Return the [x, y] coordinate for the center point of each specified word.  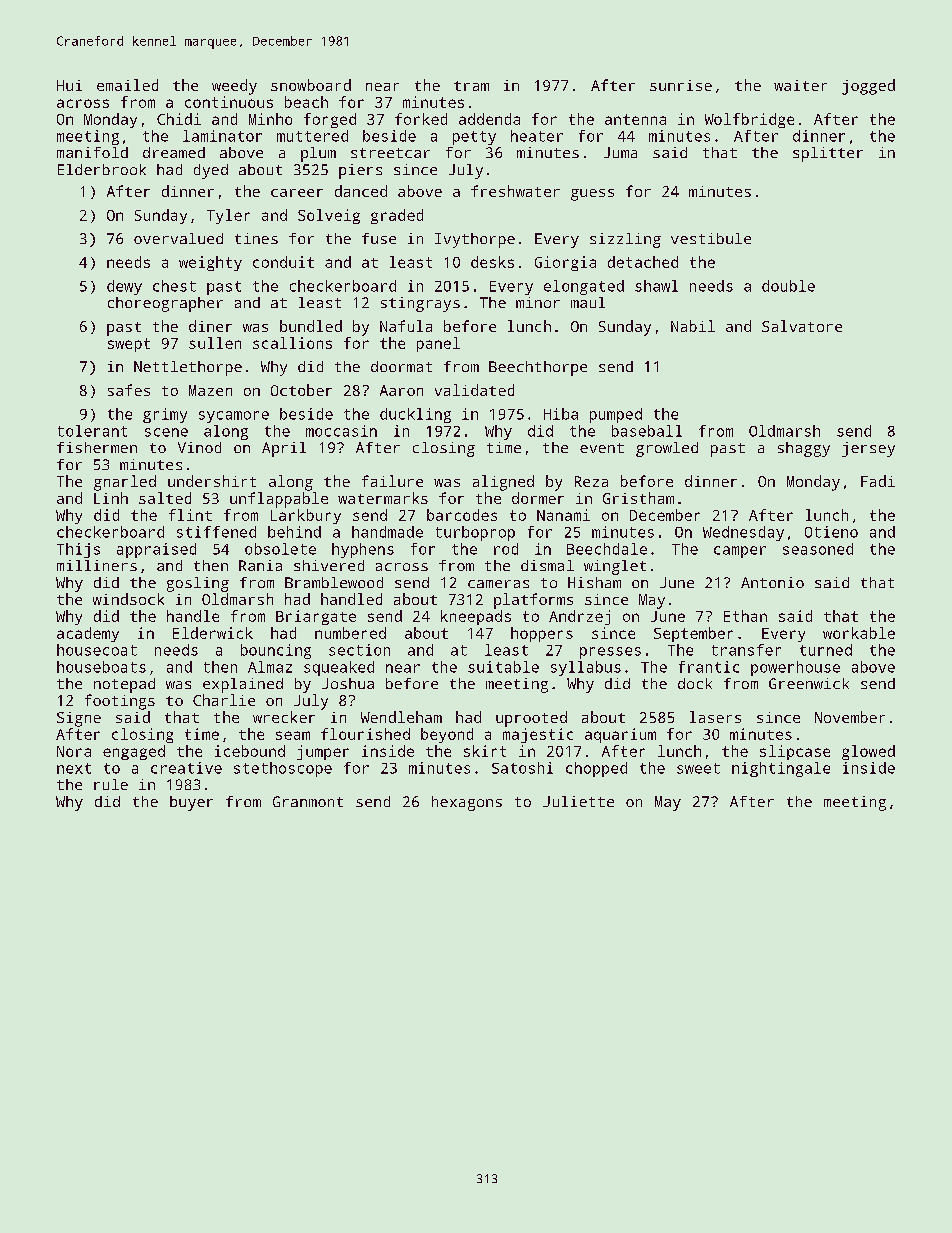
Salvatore [802, 326]
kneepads [476, 617]
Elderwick [213, 633]
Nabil [693, 326]
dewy [124, 287]
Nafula [406, 326]
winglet [615, 567]
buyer [191, 803]
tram [471, 86]
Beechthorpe [538, 368]
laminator [222, 136]
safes [129, 390]
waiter [800, 85]
